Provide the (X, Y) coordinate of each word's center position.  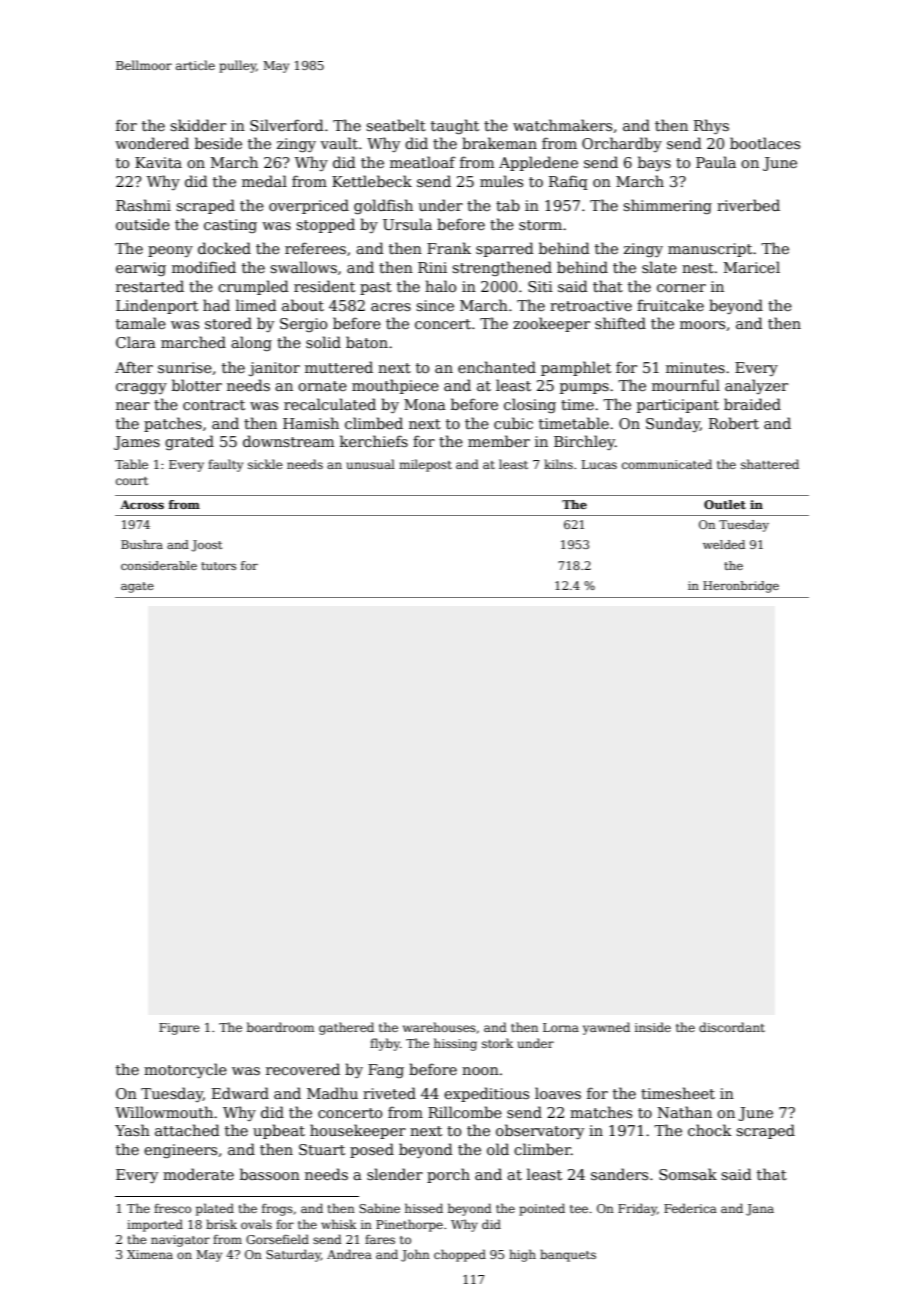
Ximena (150, 1254)
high (522, 1255)
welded (724, 544)
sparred (505, 249)
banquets (568, 1255)
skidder (198, 125)
